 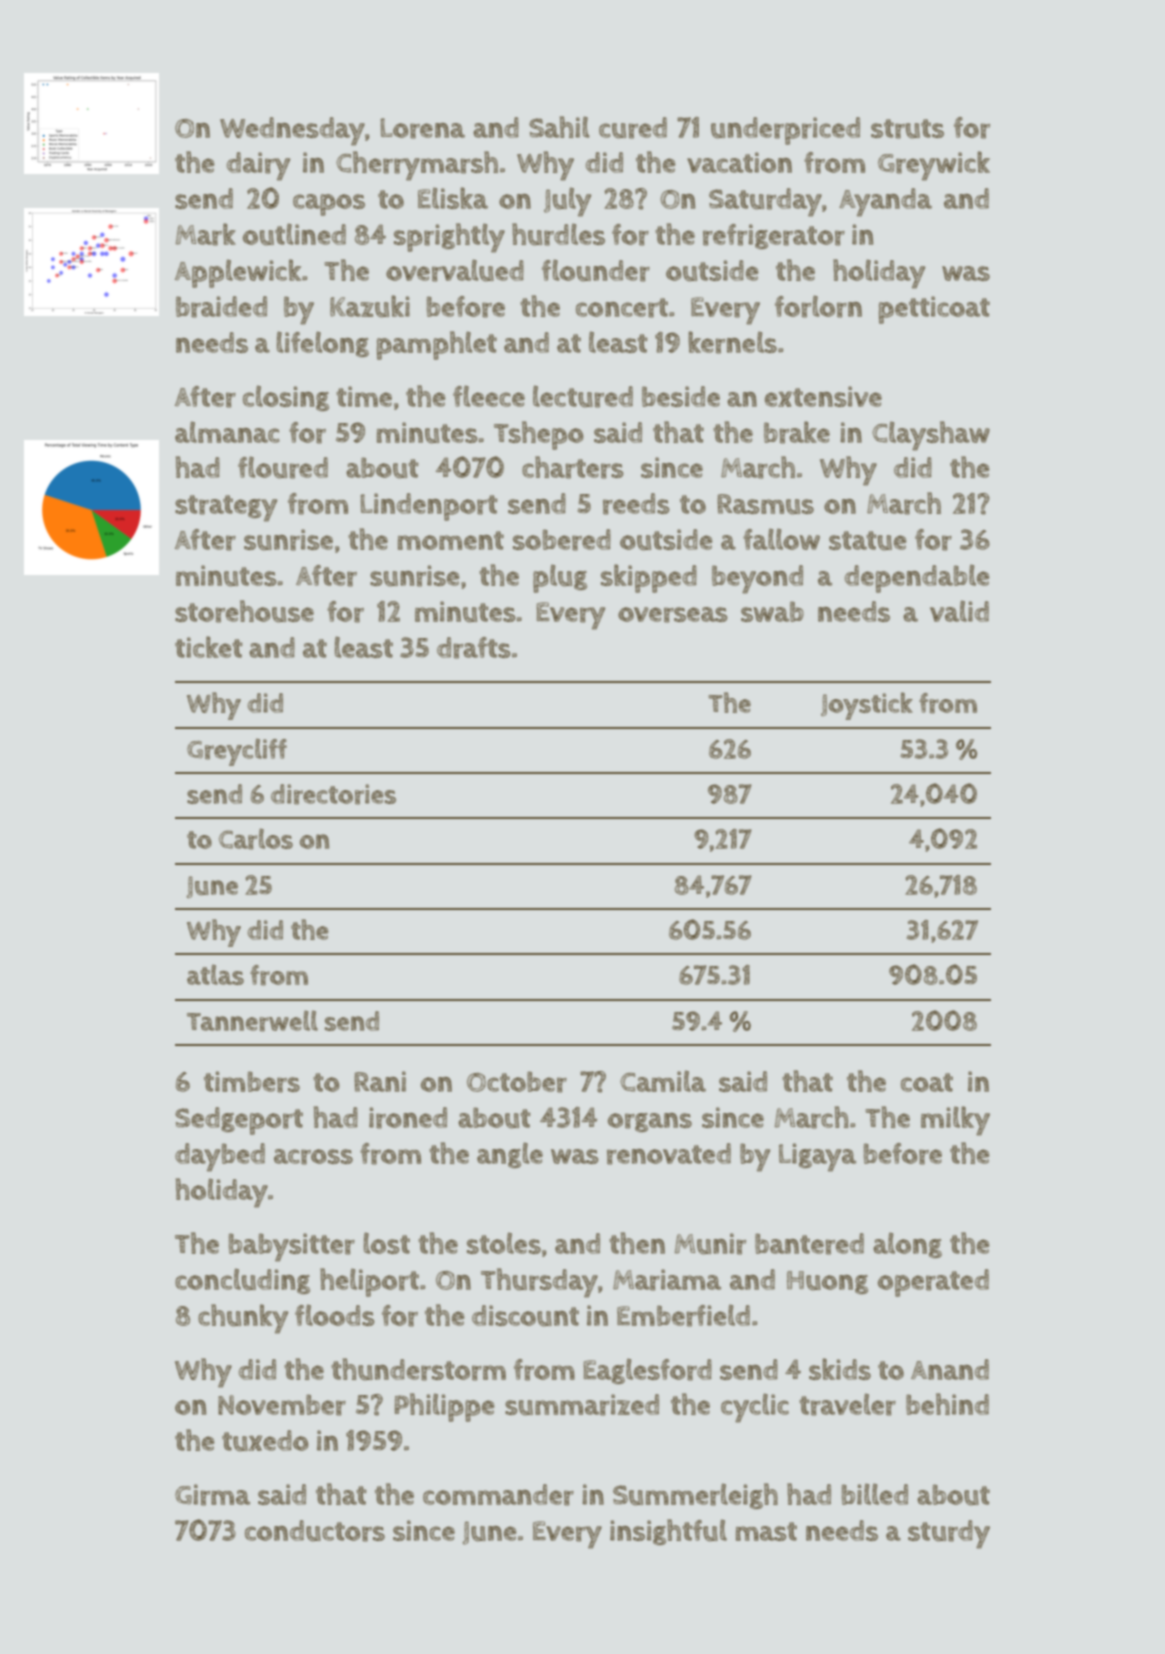 I want to click on insightful, so click(x=668, y=1532).
